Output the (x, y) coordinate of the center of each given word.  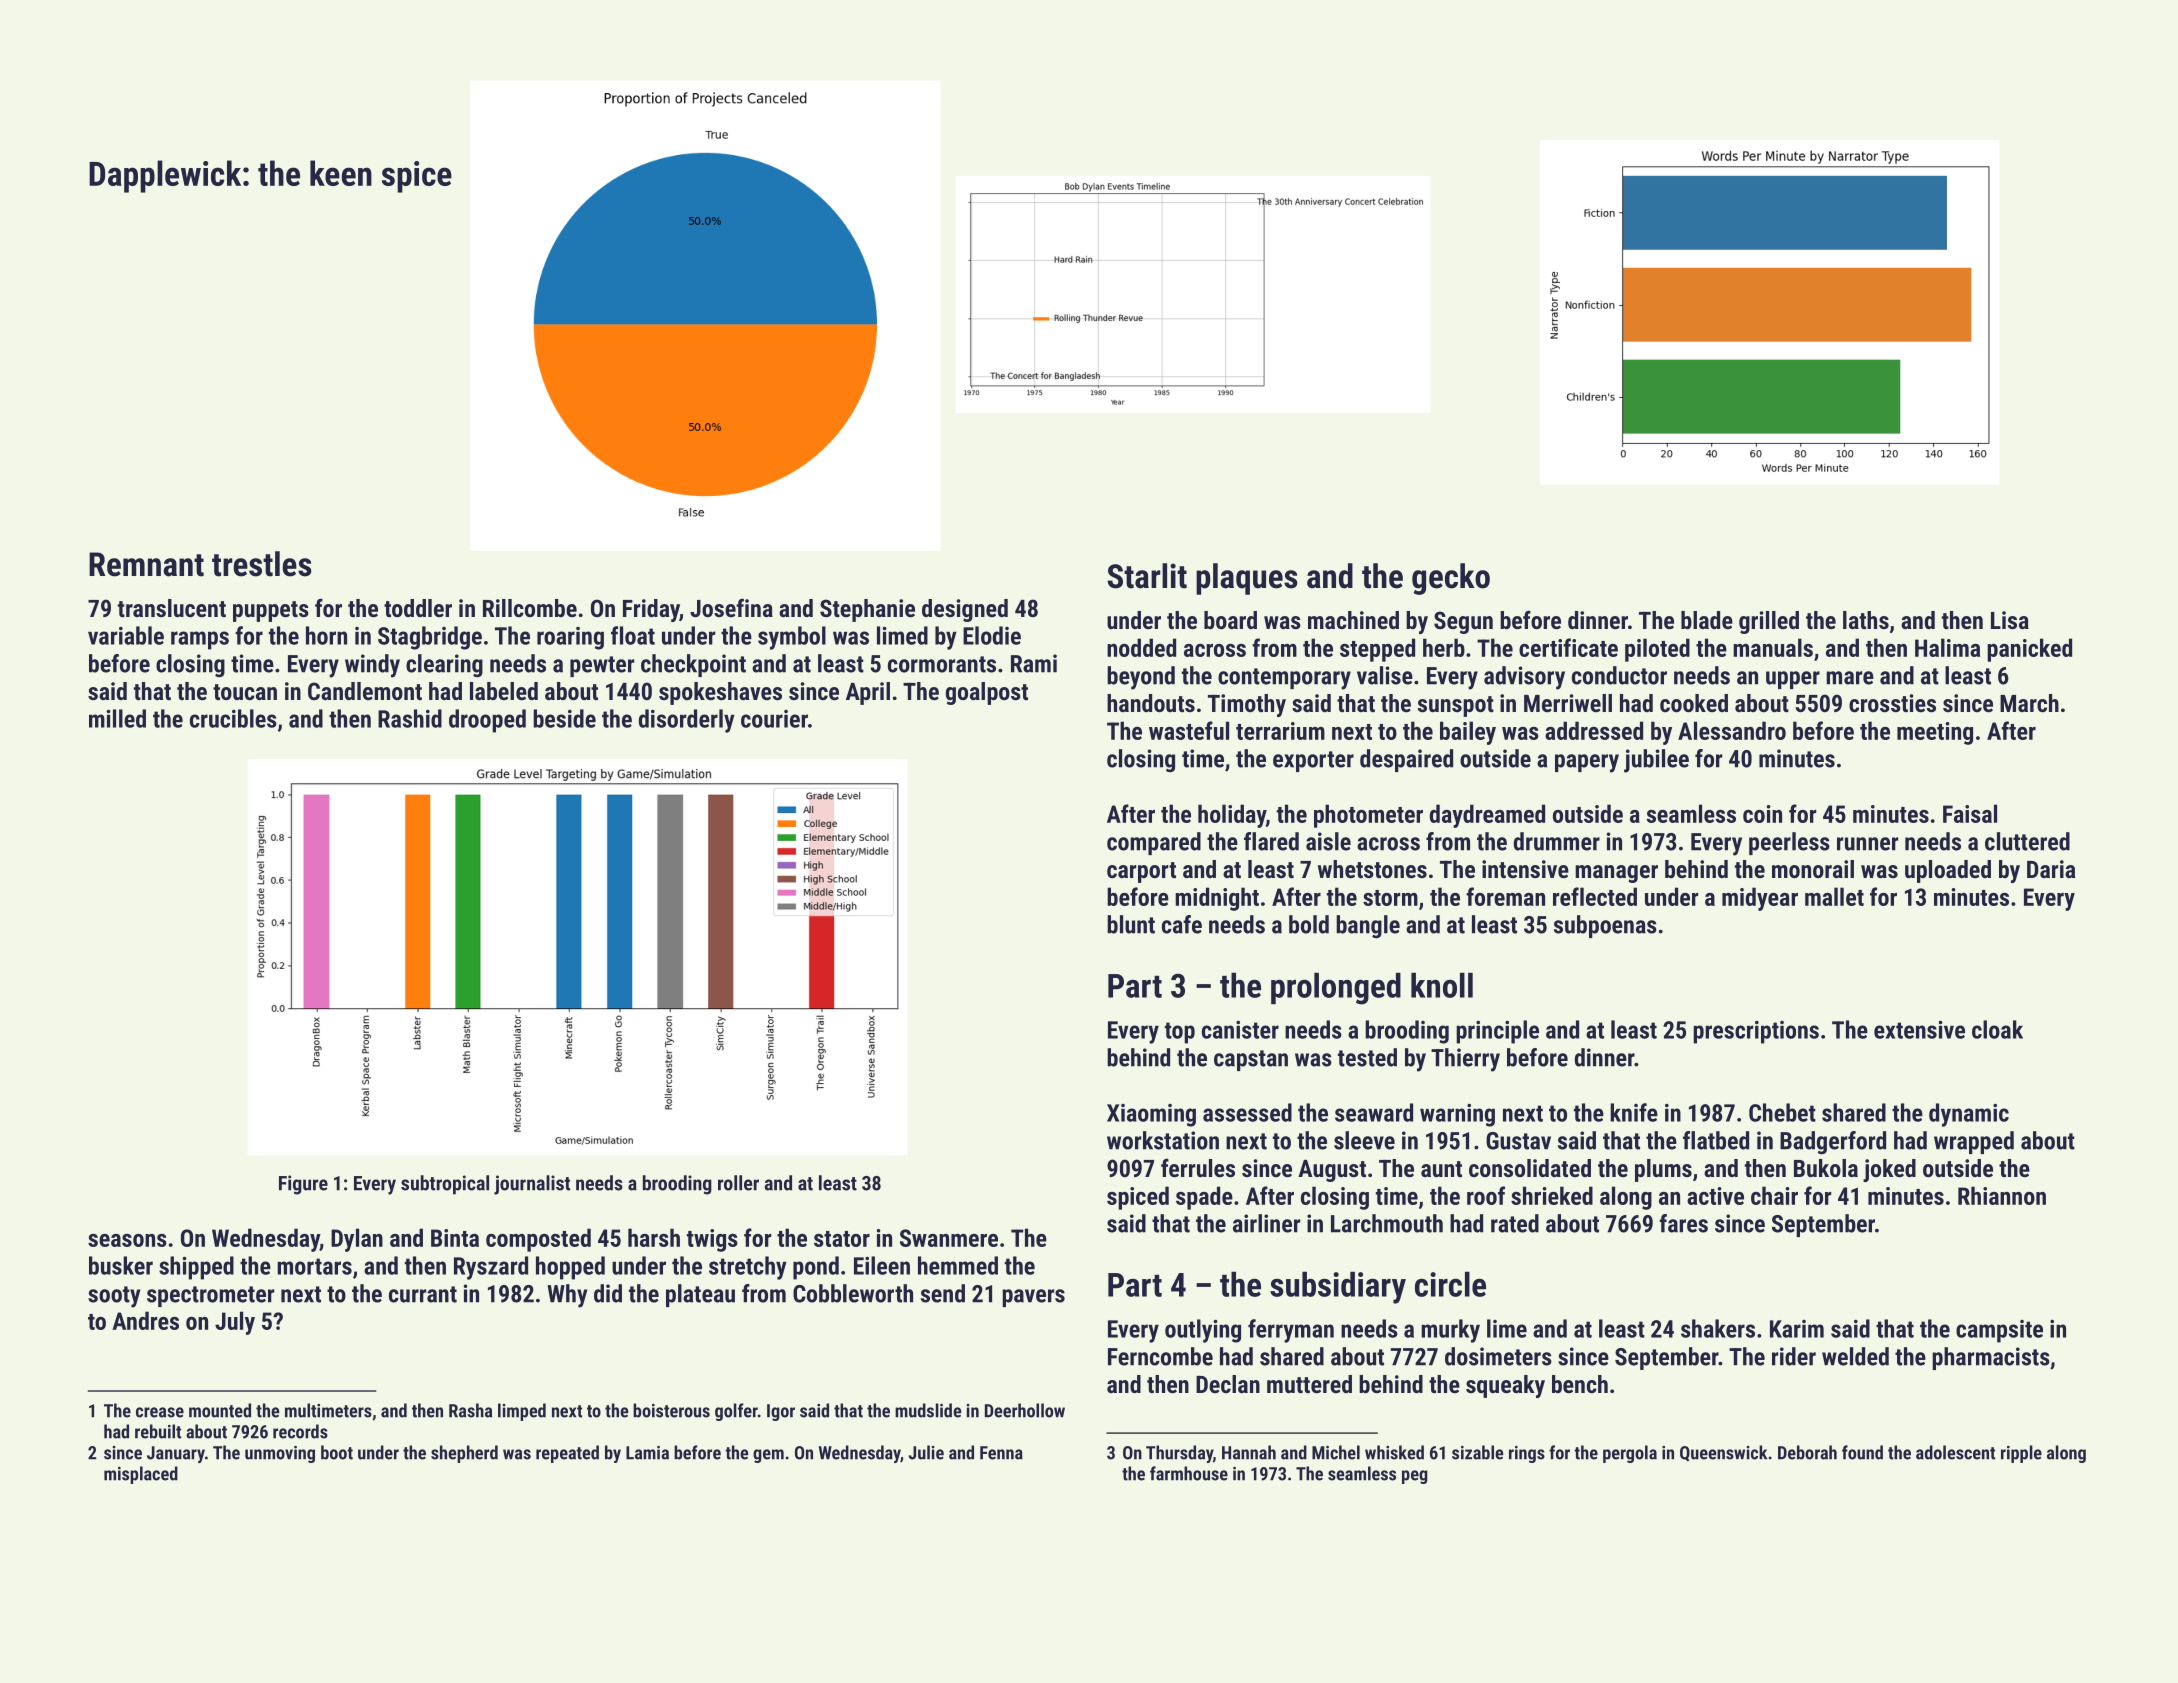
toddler (418, 608)
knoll (1442, 985)
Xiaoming (1151, 1115)
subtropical (445, 1185)
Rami (1034, 663)
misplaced (141, 1475)
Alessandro (1732, 730)
